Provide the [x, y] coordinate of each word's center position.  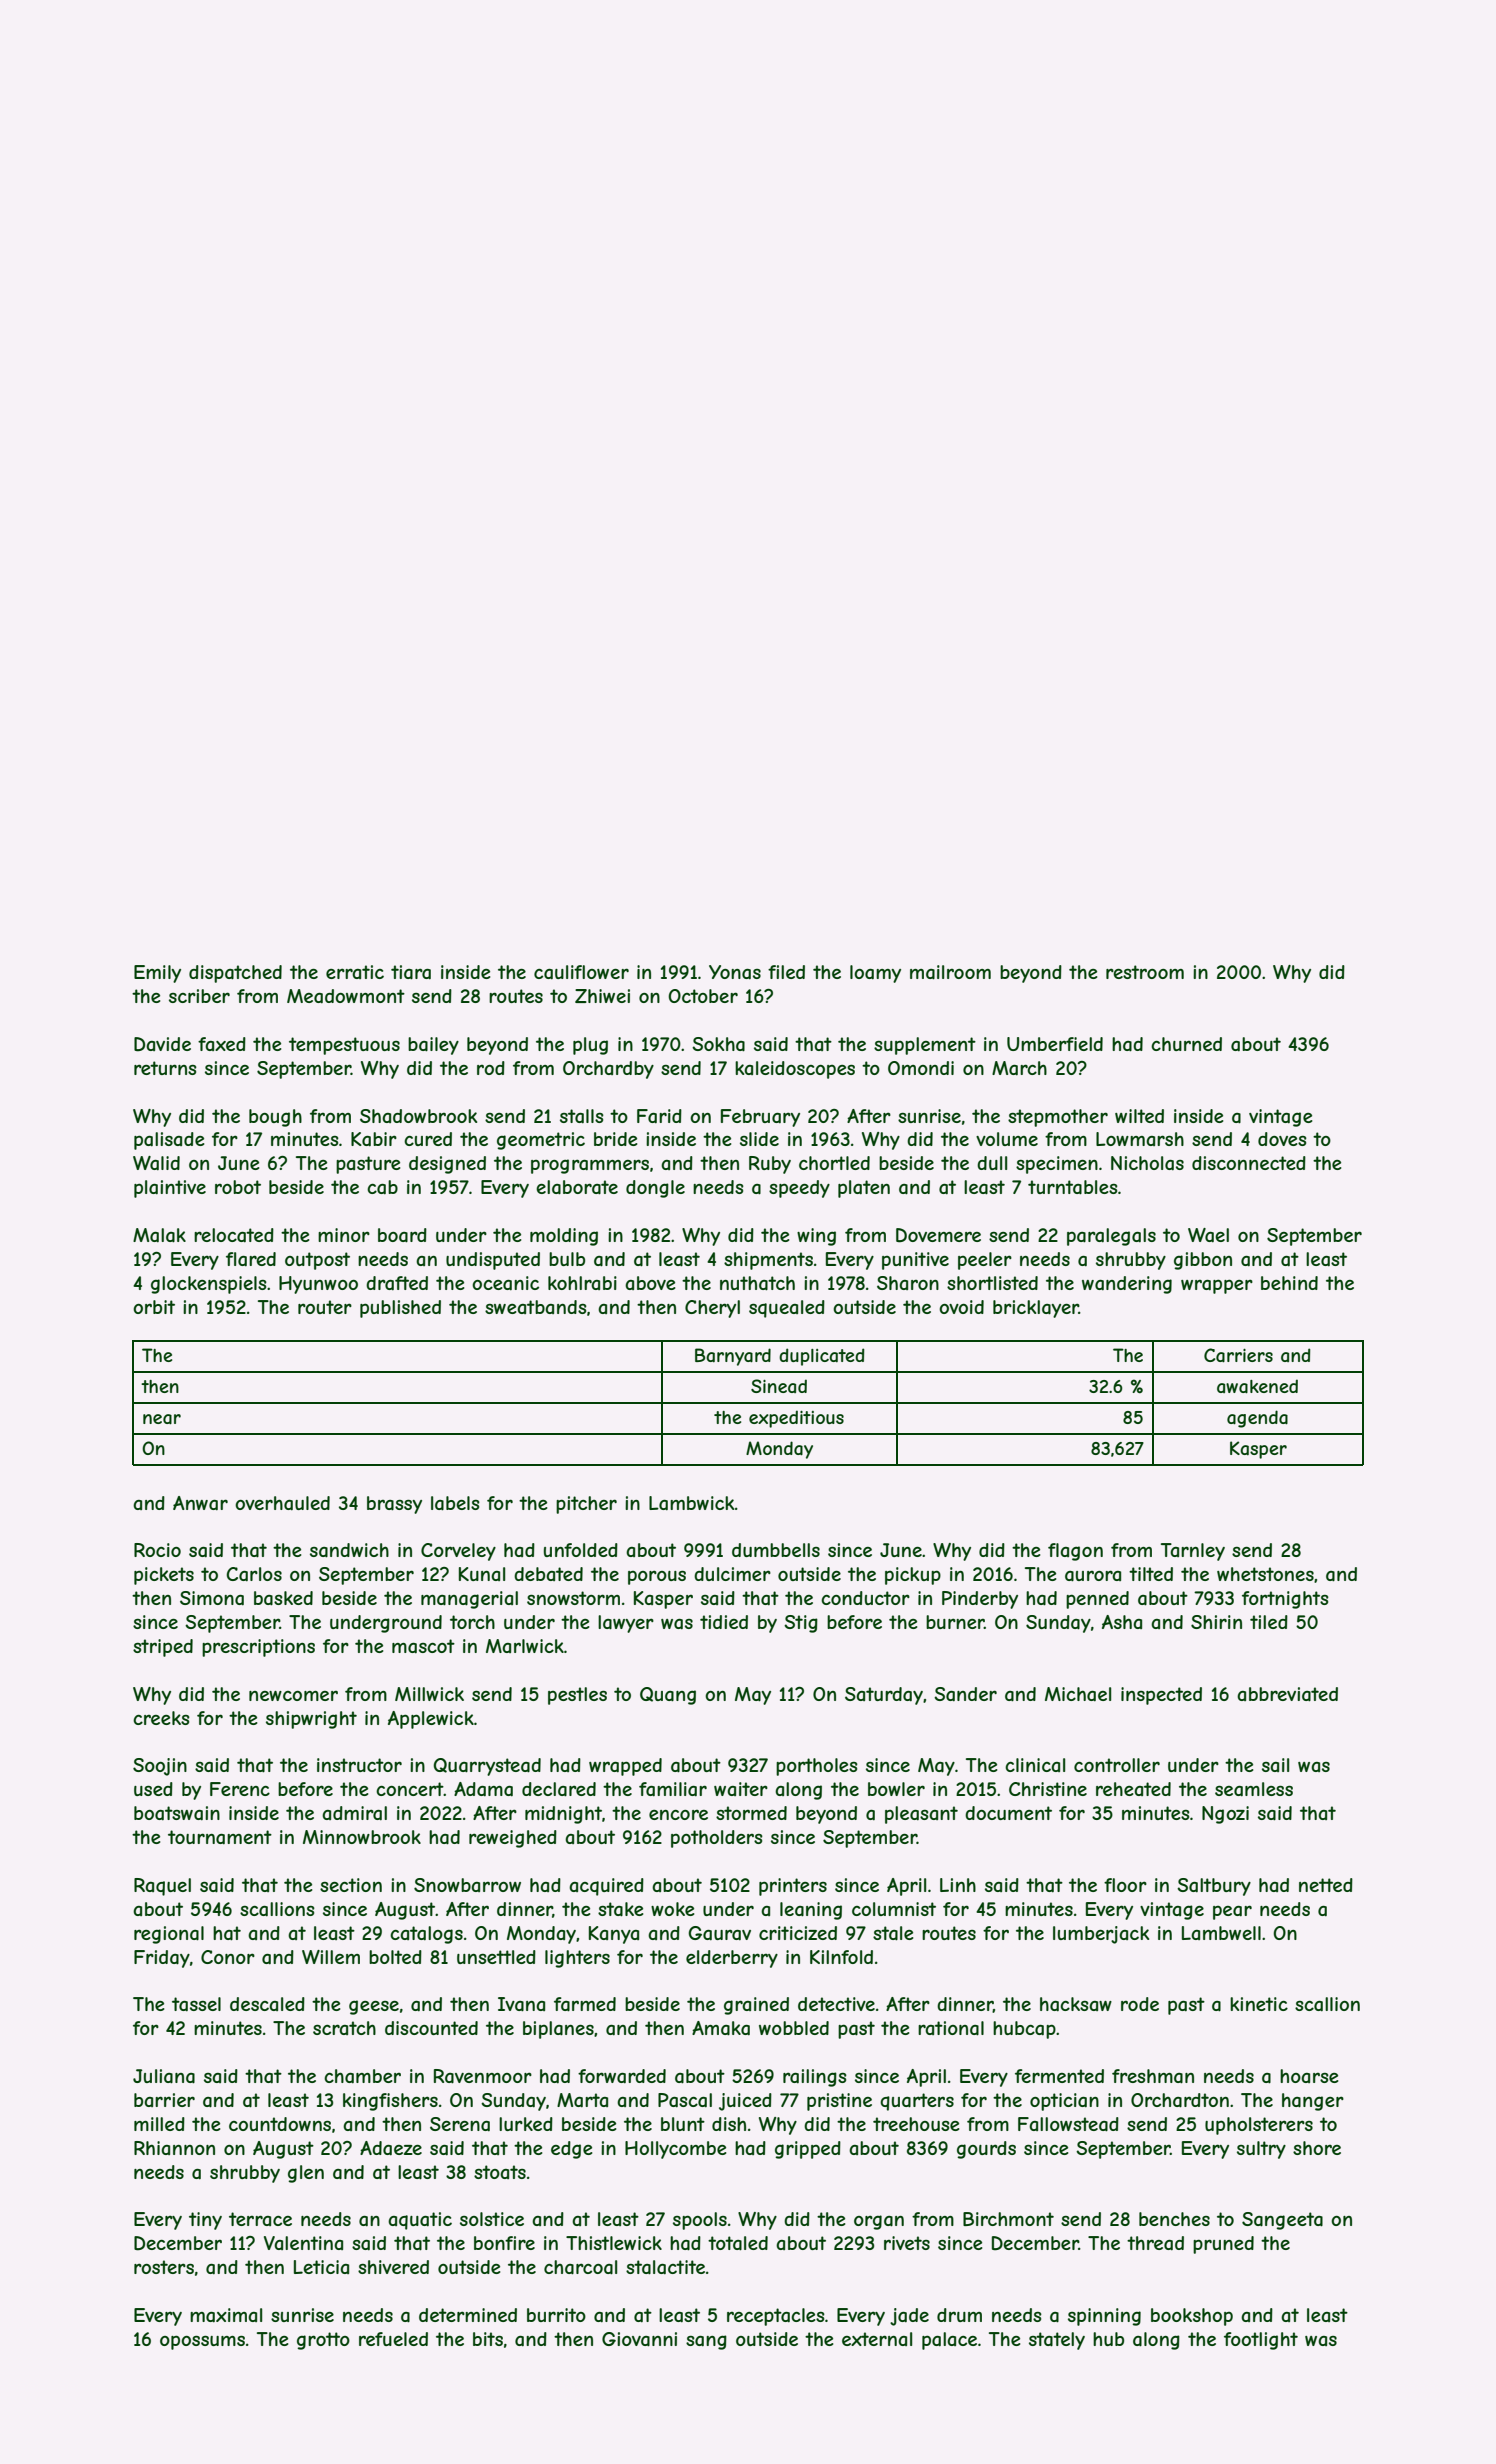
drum [959, 2315]
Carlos [254, 1574]
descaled [267, 2004]
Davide [162, 1044]
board [402, 1235]
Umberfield [1055, 1044]
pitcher [586, 1505]
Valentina [303, 2243]
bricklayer [1036, 1309]
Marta [582, 2100]
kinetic [1259, 2004]
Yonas [735, 972]
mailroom [950, 972]
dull [992, 1163]
